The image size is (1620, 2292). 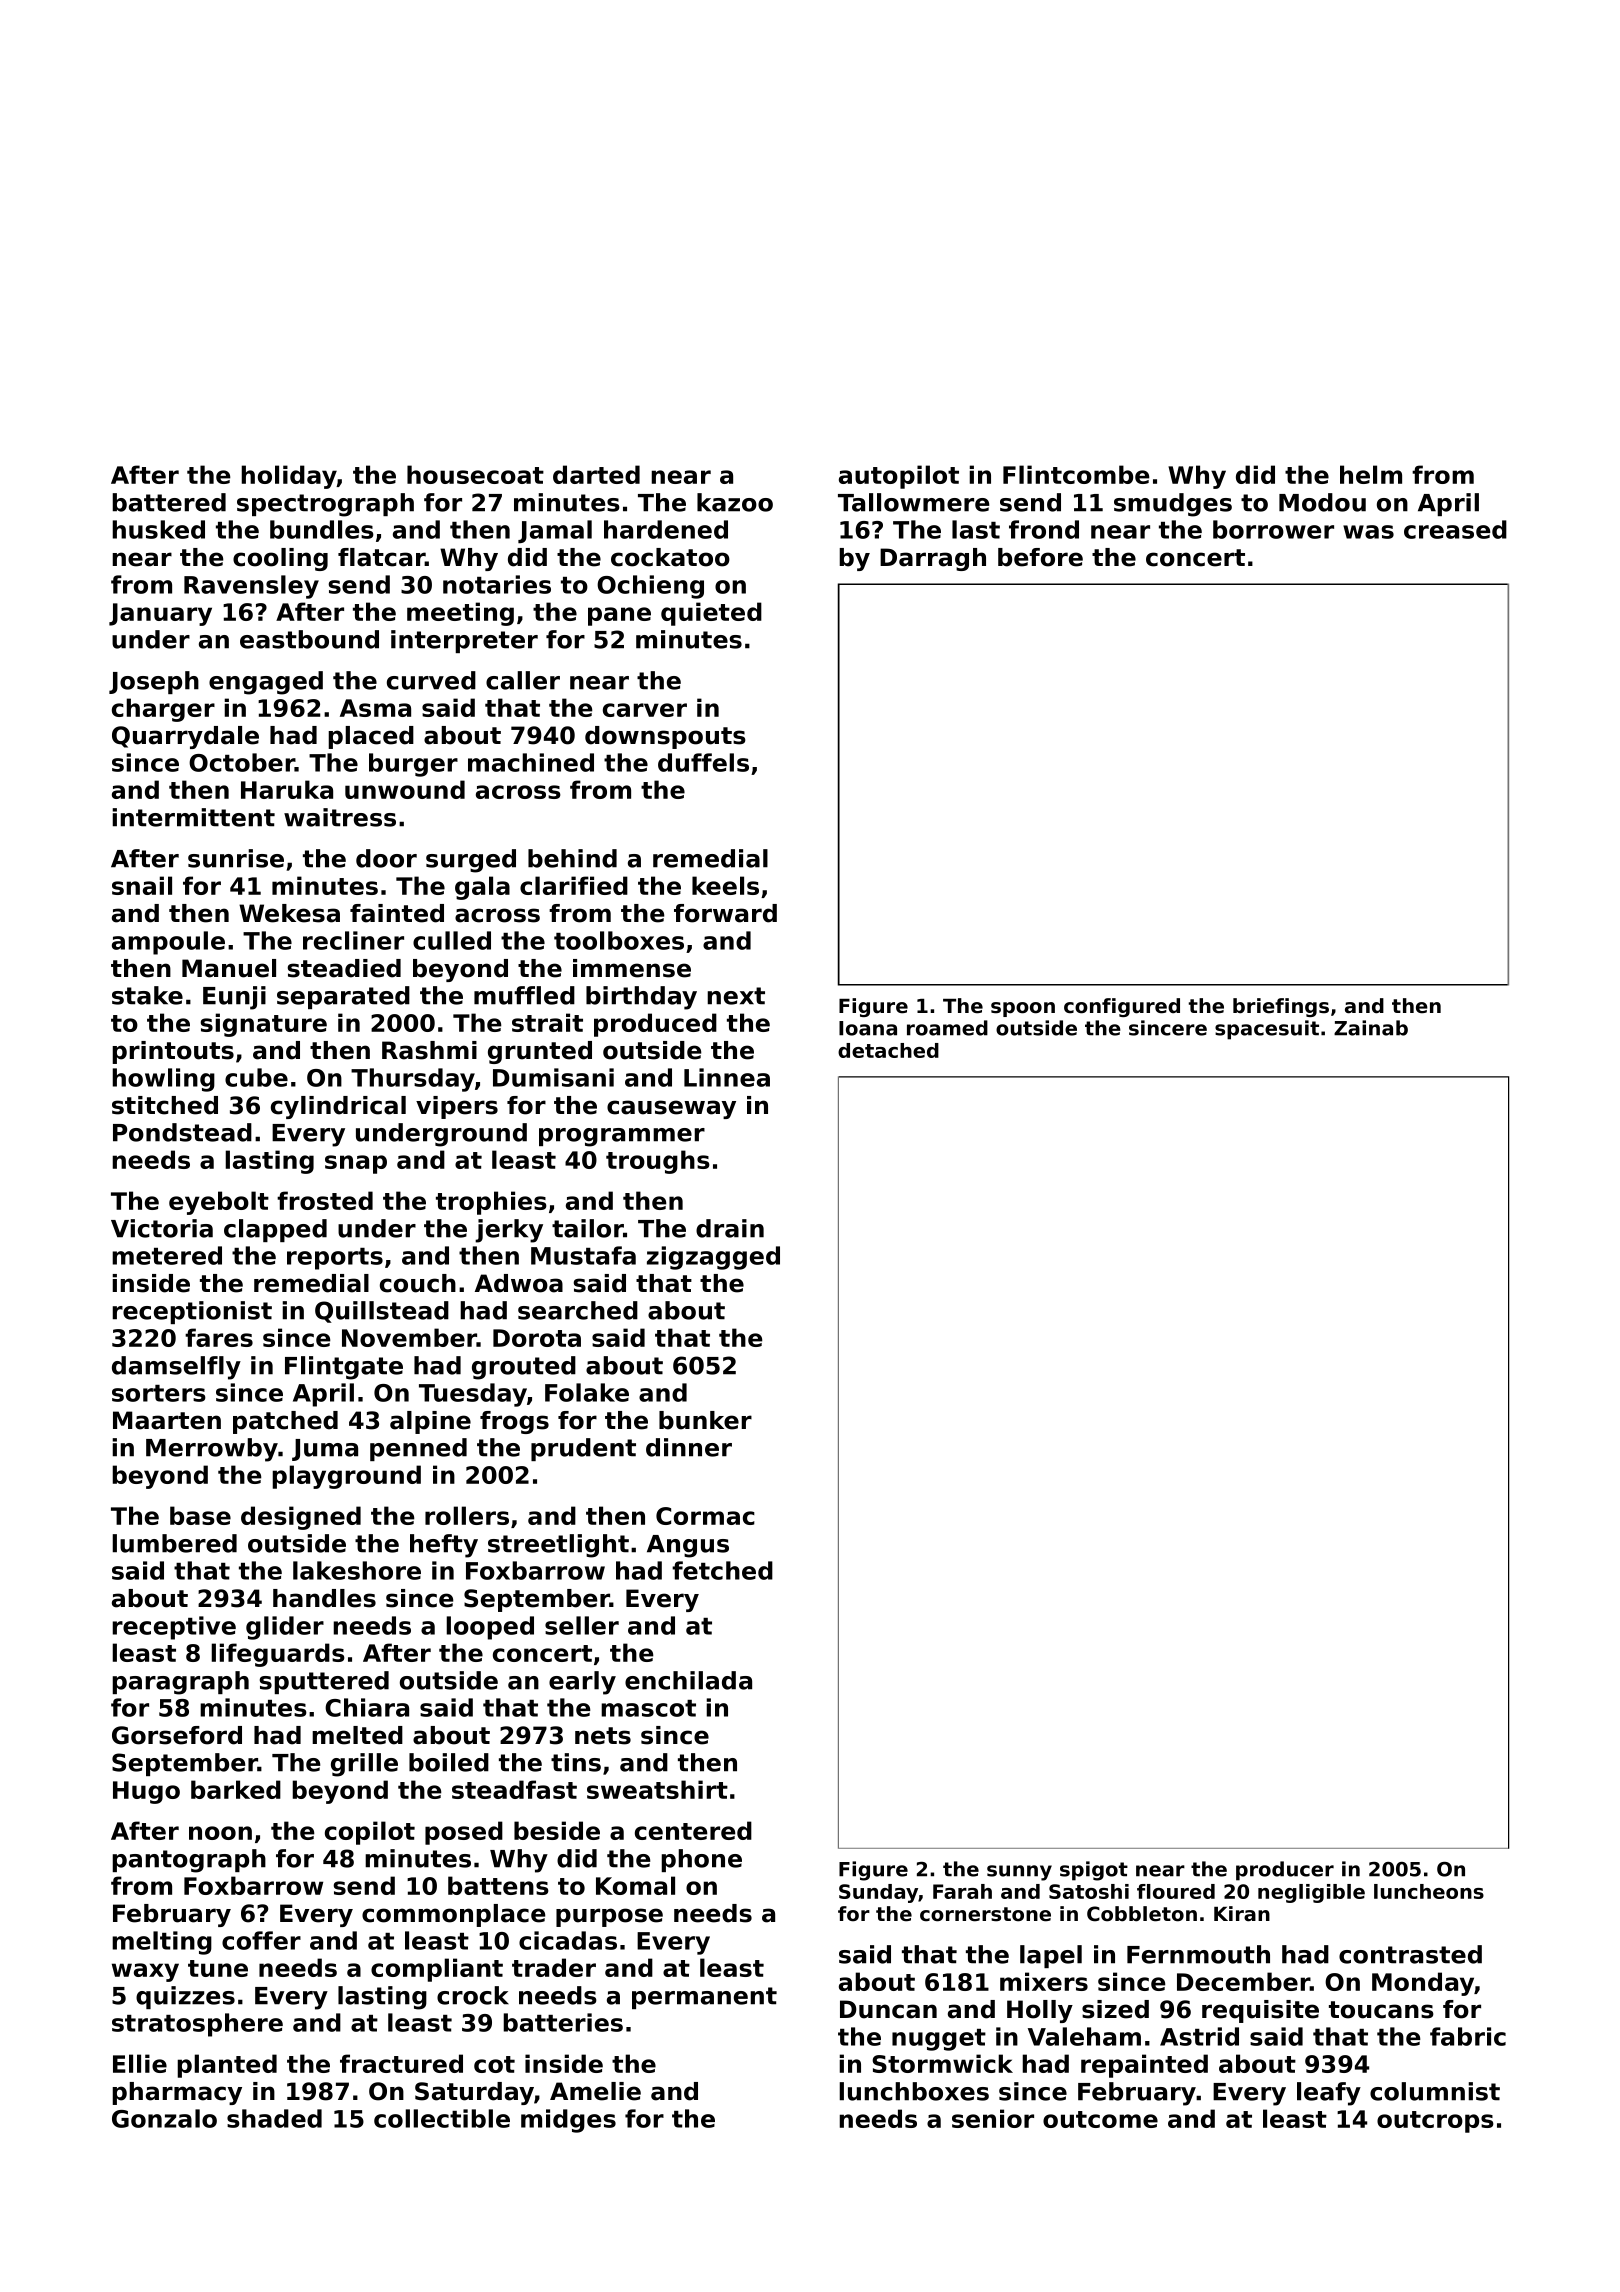 I want to click on printouts, so click(x=173, y=1052).
